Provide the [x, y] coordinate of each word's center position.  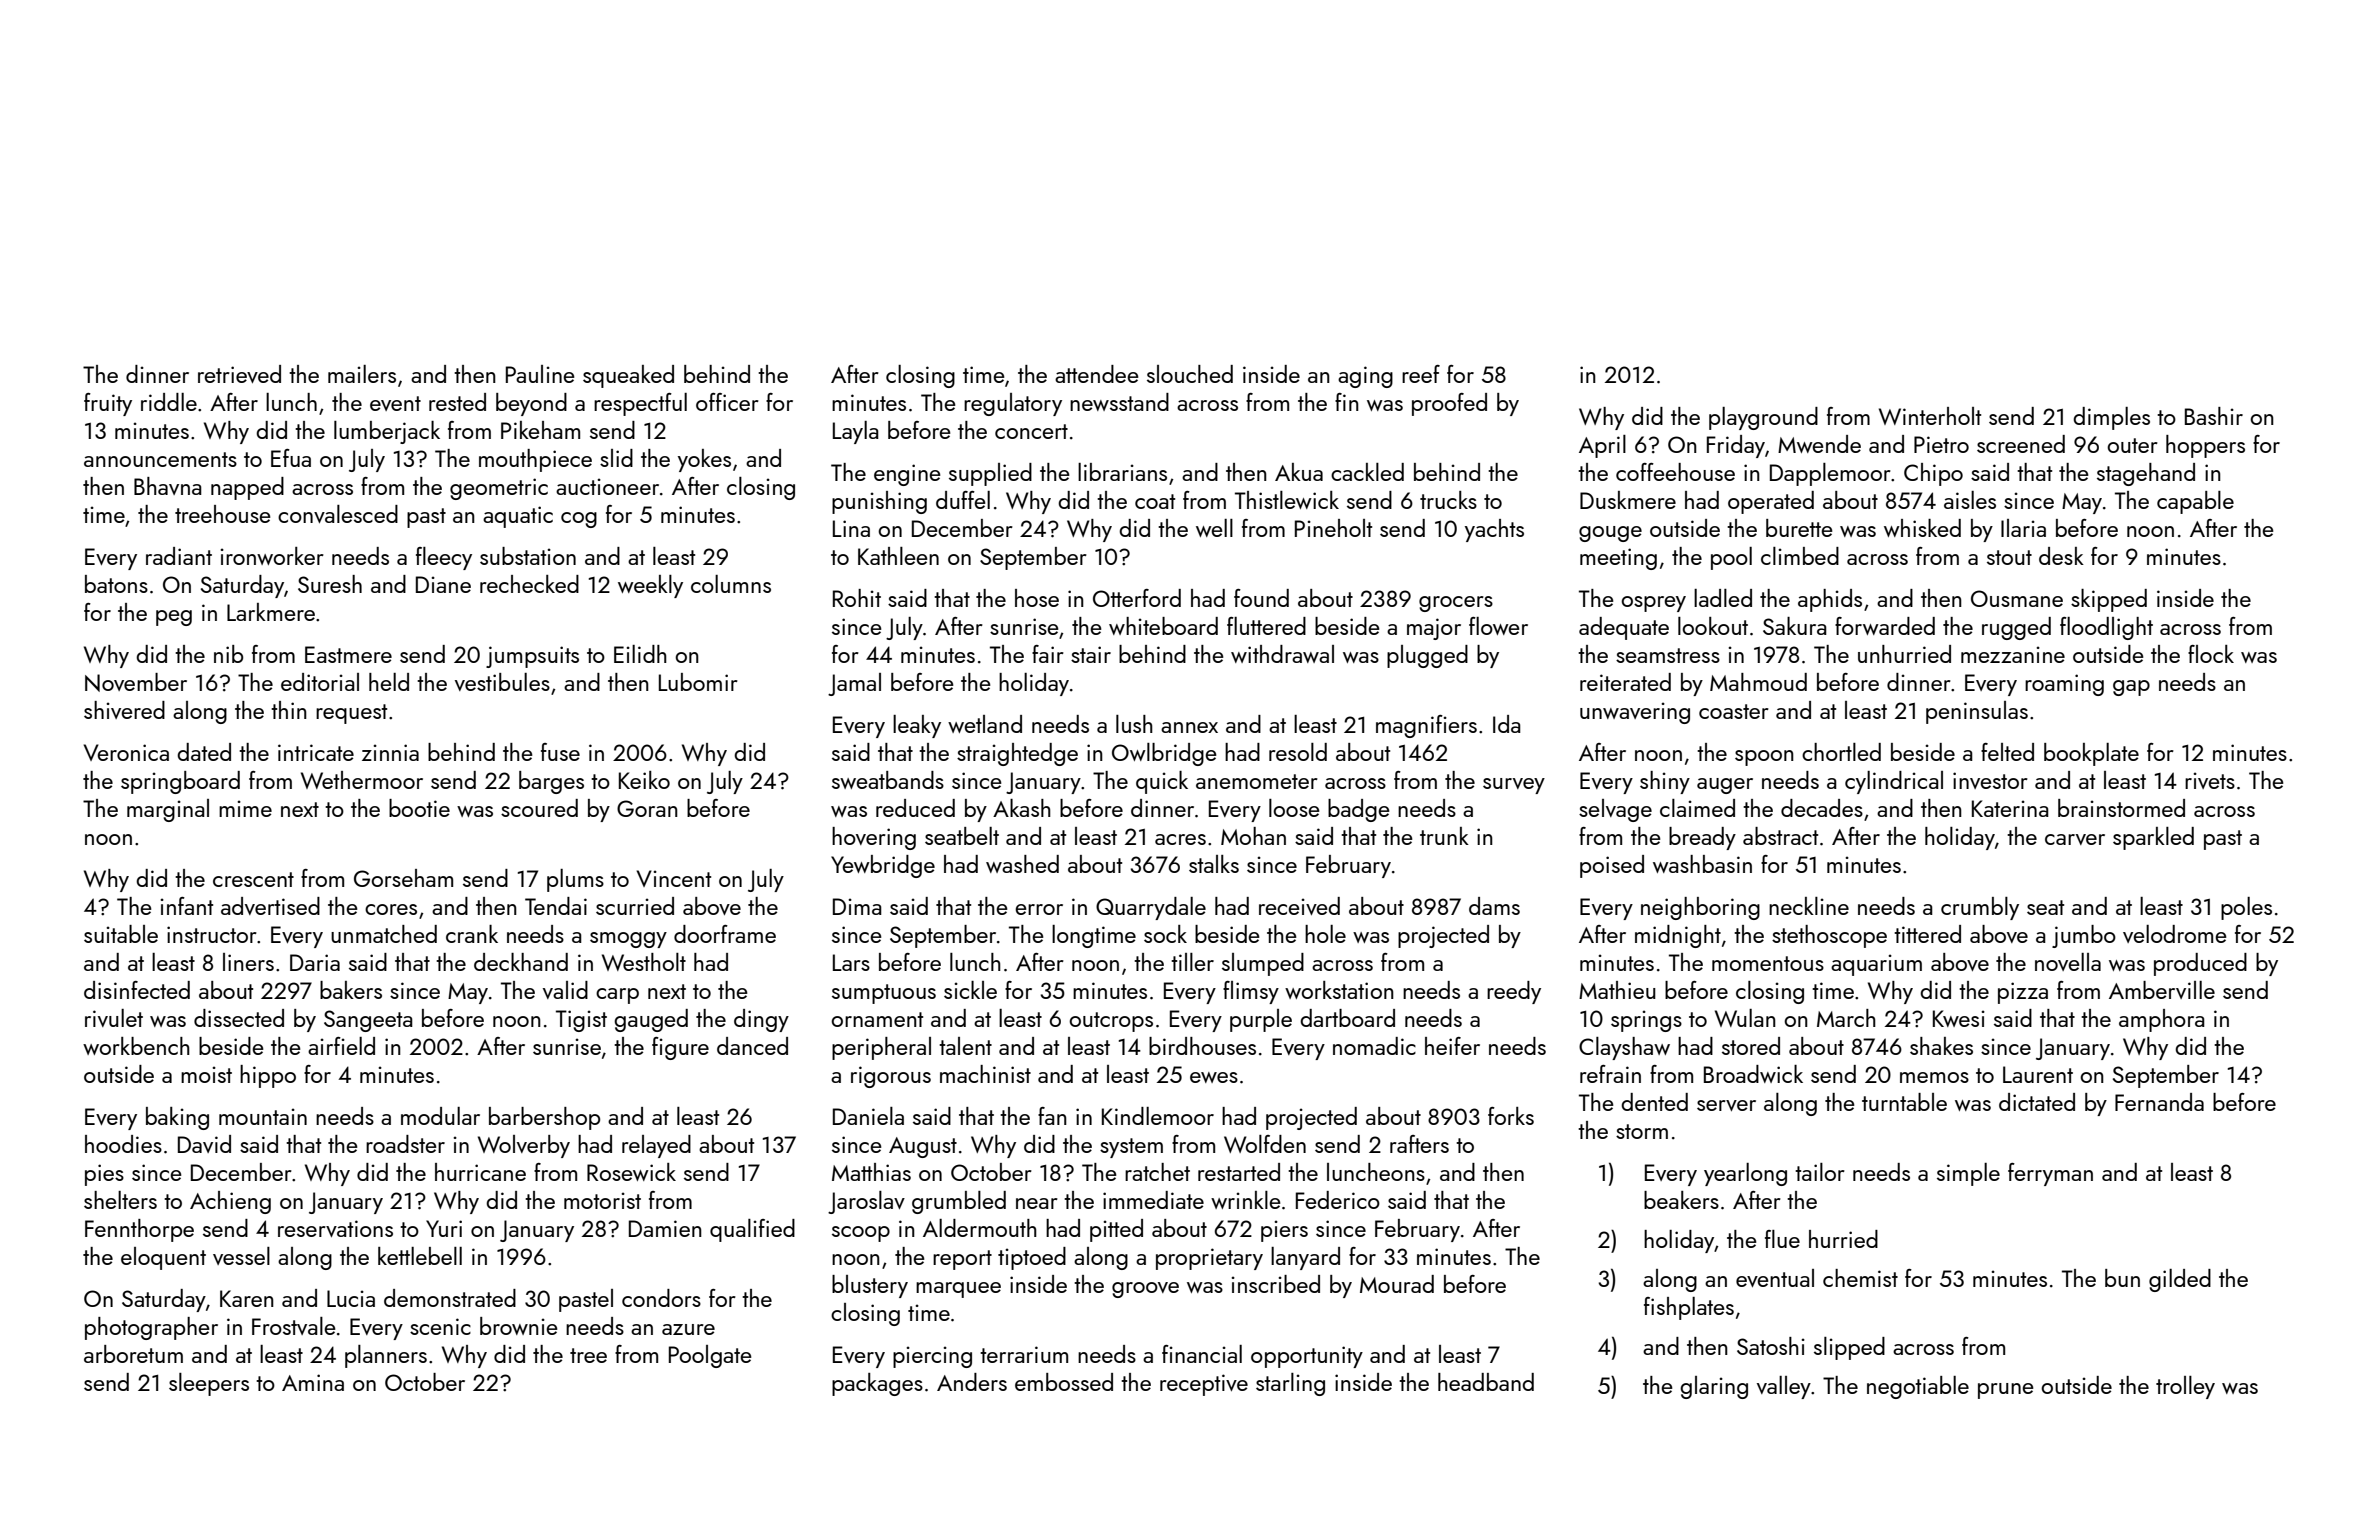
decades [1822, 808]
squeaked [628, 376]
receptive [1204, 1385]
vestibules [502, 682]
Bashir [2214, 416]
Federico [1338, 1200]
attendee [1096, 374]
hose [1037, 598]
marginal [168, 810]
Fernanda [2159, 1102]
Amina [313, 1382]
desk [2061, 556]
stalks [1214, 864]
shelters [120, 1200]
